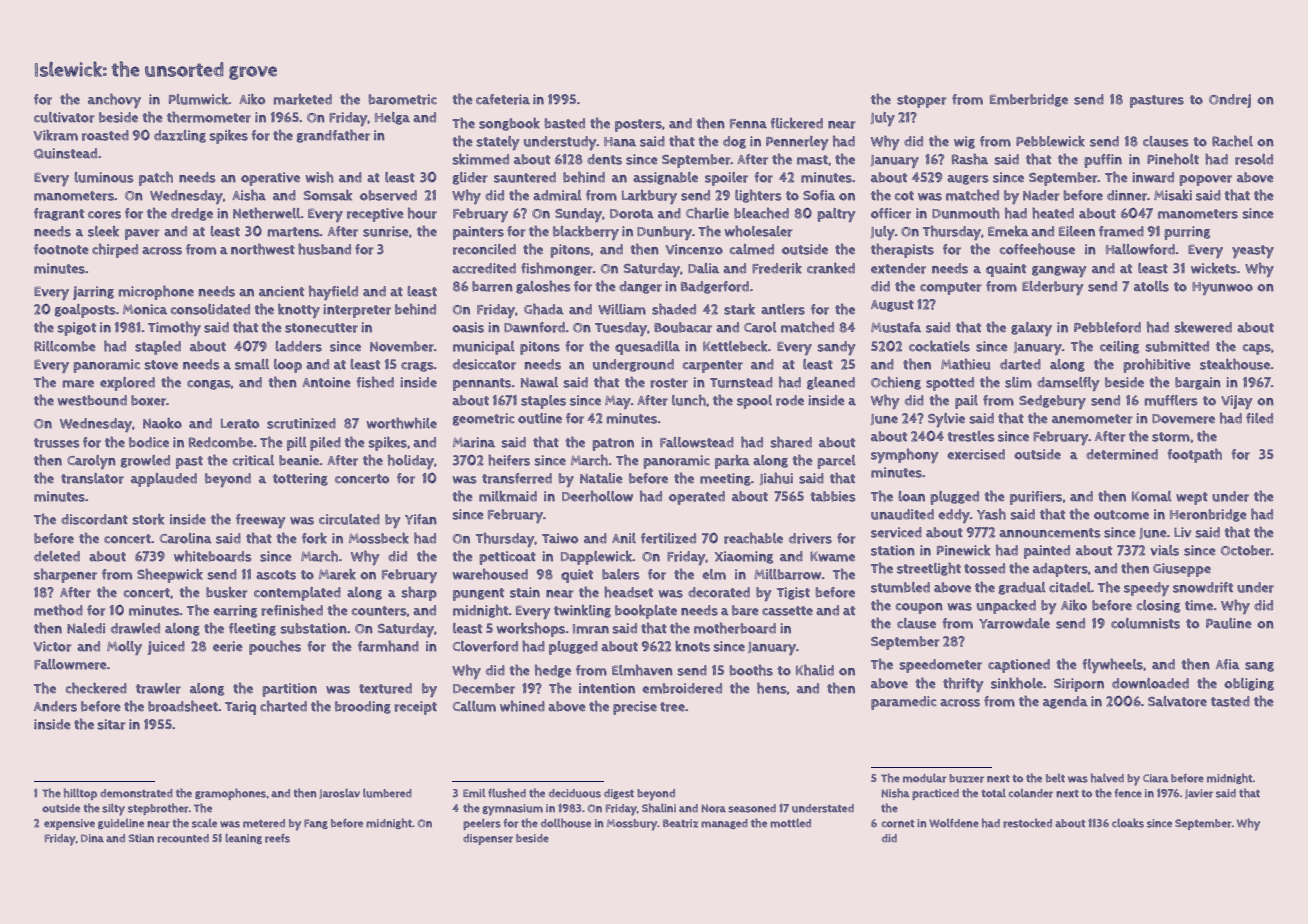 The height and width of the image is (924, 1308). What do you see at coordinates (498, 143) in the image?
I see `stately` at bounding box center [498, 143].
